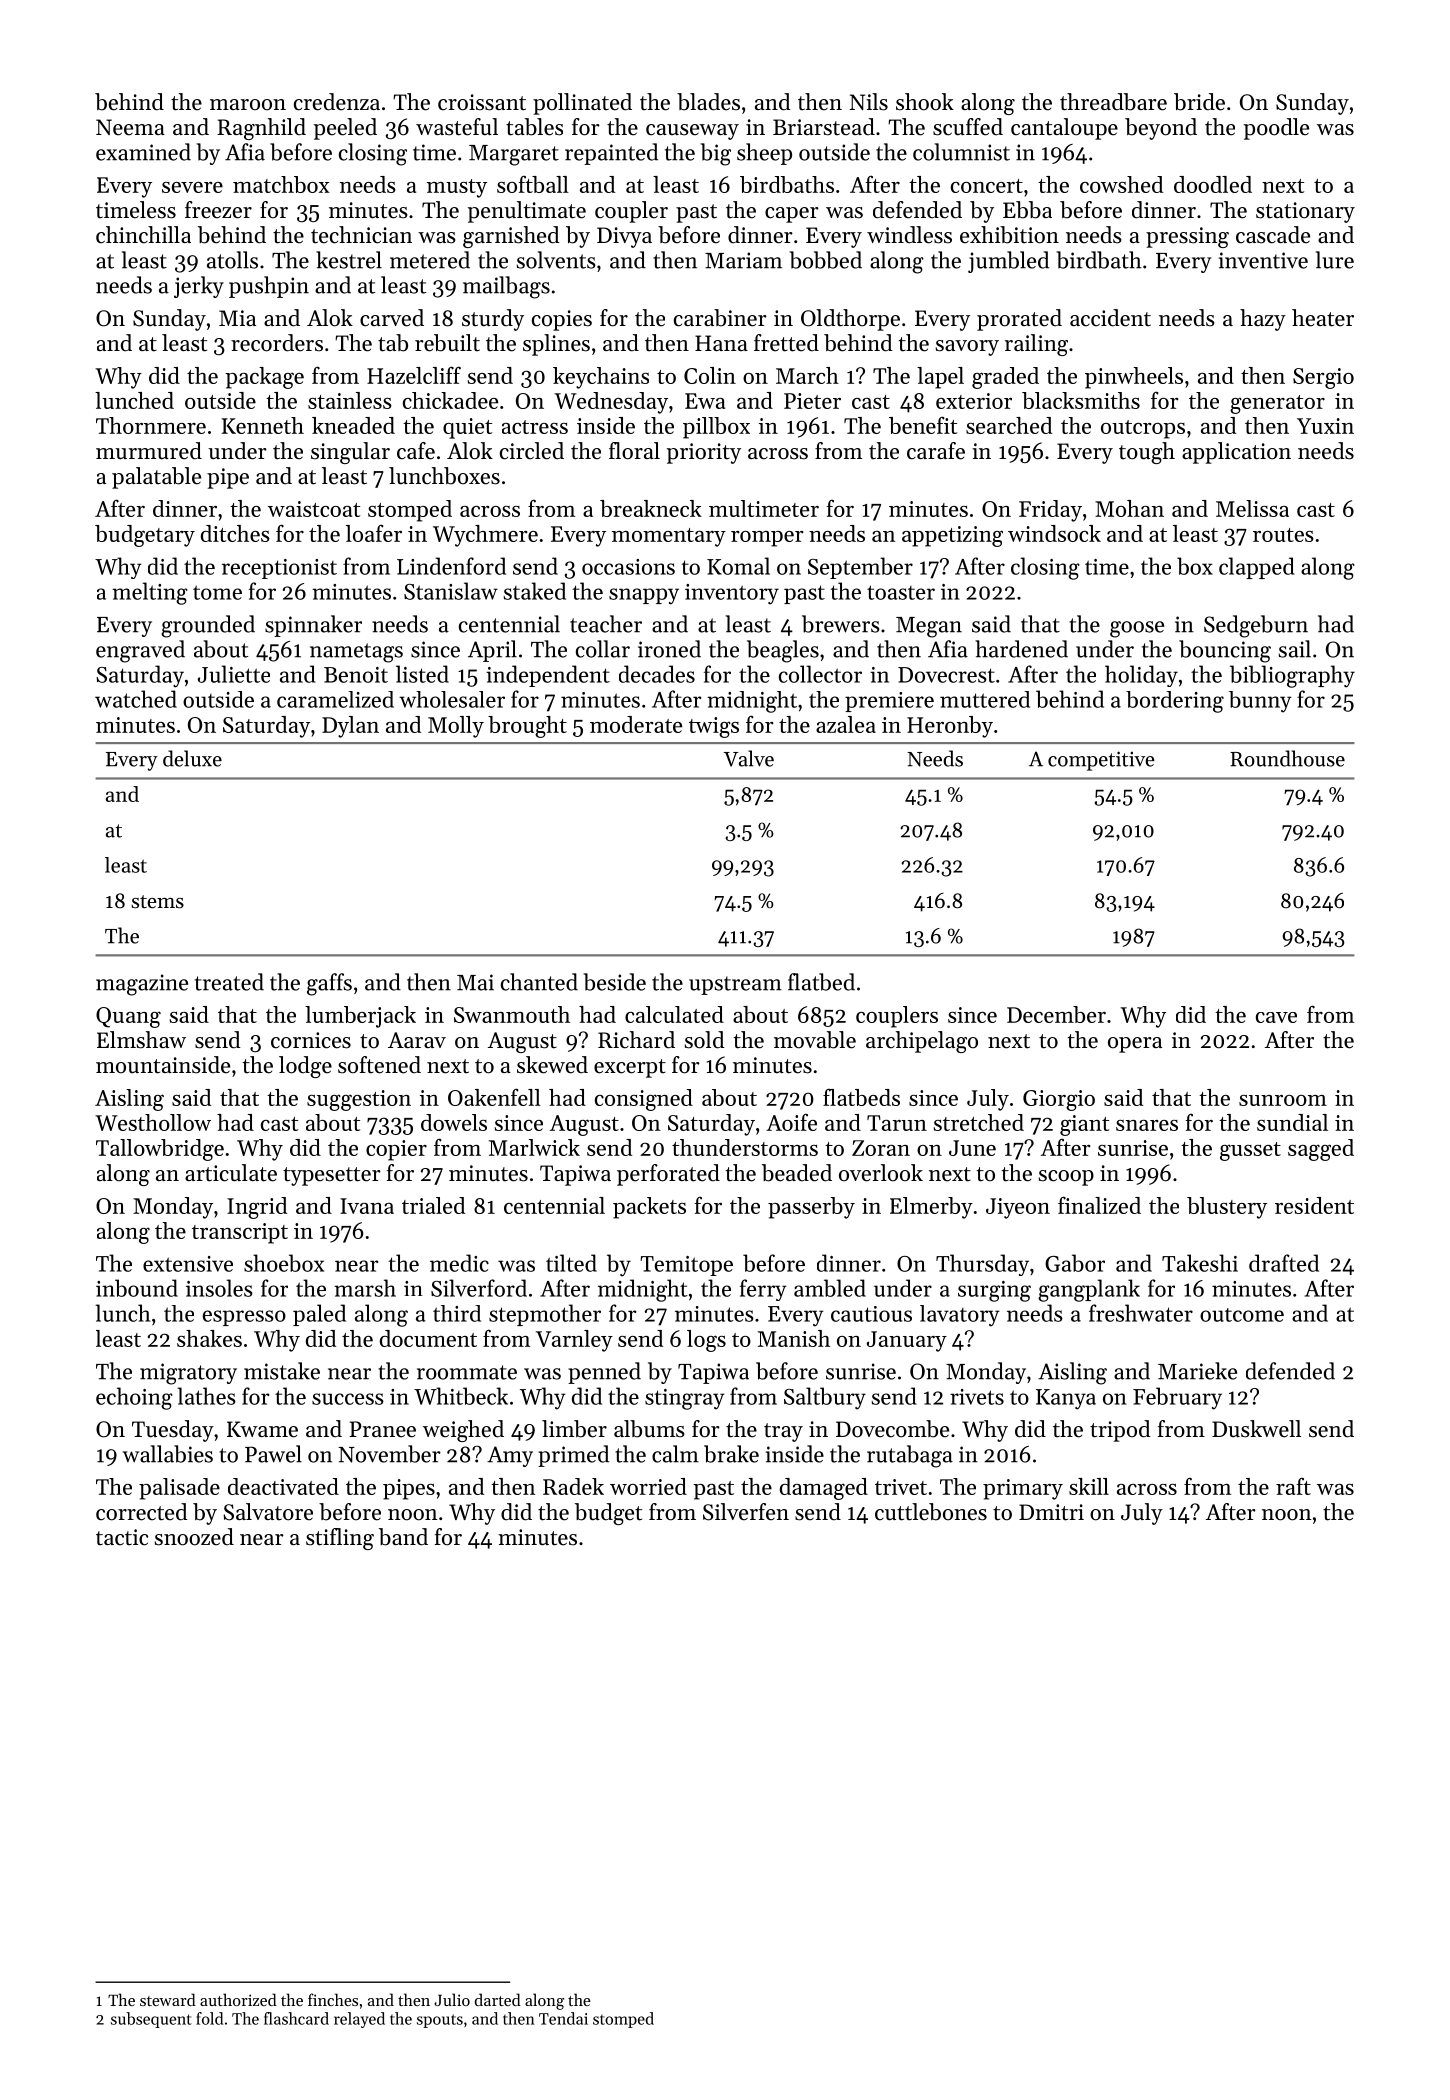  What do you see at coordinates (746, 1512) in the image?
I see `Silverfen` at bounding box center [746, 1512].
